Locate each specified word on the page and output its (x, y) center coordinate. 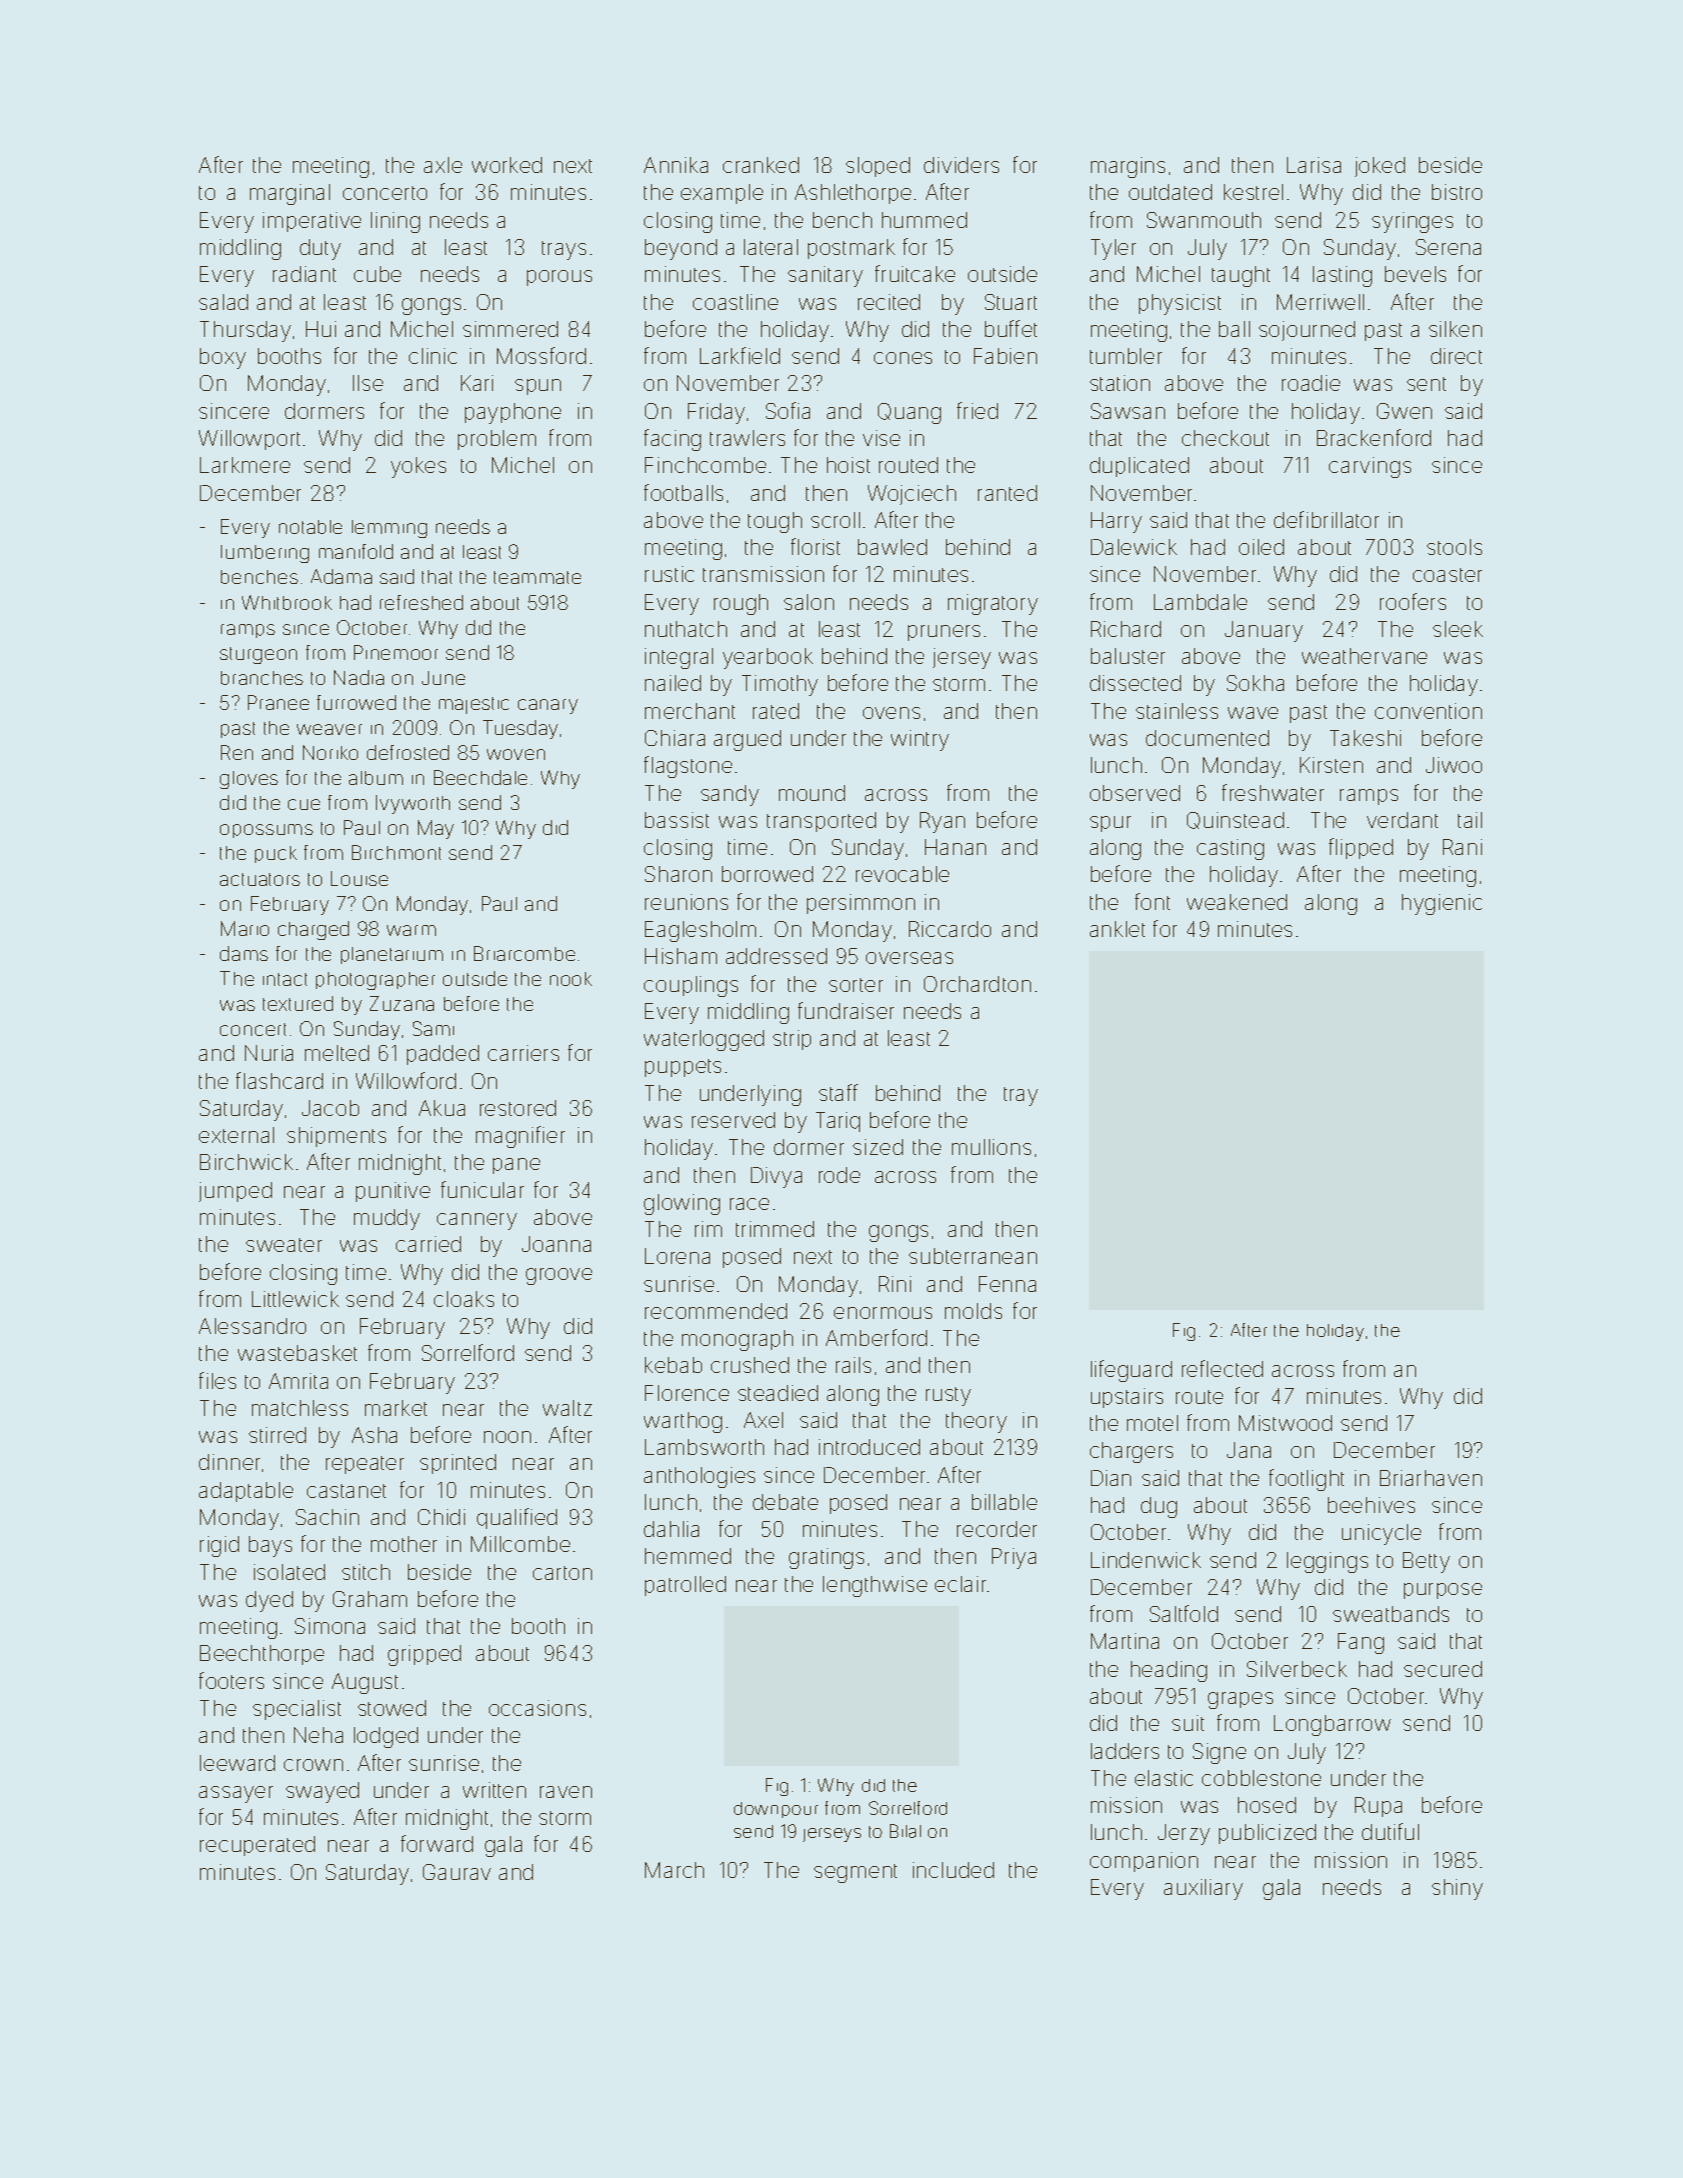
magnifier (520, 1137)
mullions (991, 1147)
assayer (236, 1794)
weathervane (1364, 656)
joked (1380, 167)
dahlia (671, 1529)
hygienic (1442, 904)
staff (838, 1092)
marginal (290, 194)
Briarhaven (1431, 1478)
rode (839, 1175)
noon (507, 1437)
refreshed (421, 602)
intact (285, 979)
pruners (944, 633)
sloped (878, 167)
